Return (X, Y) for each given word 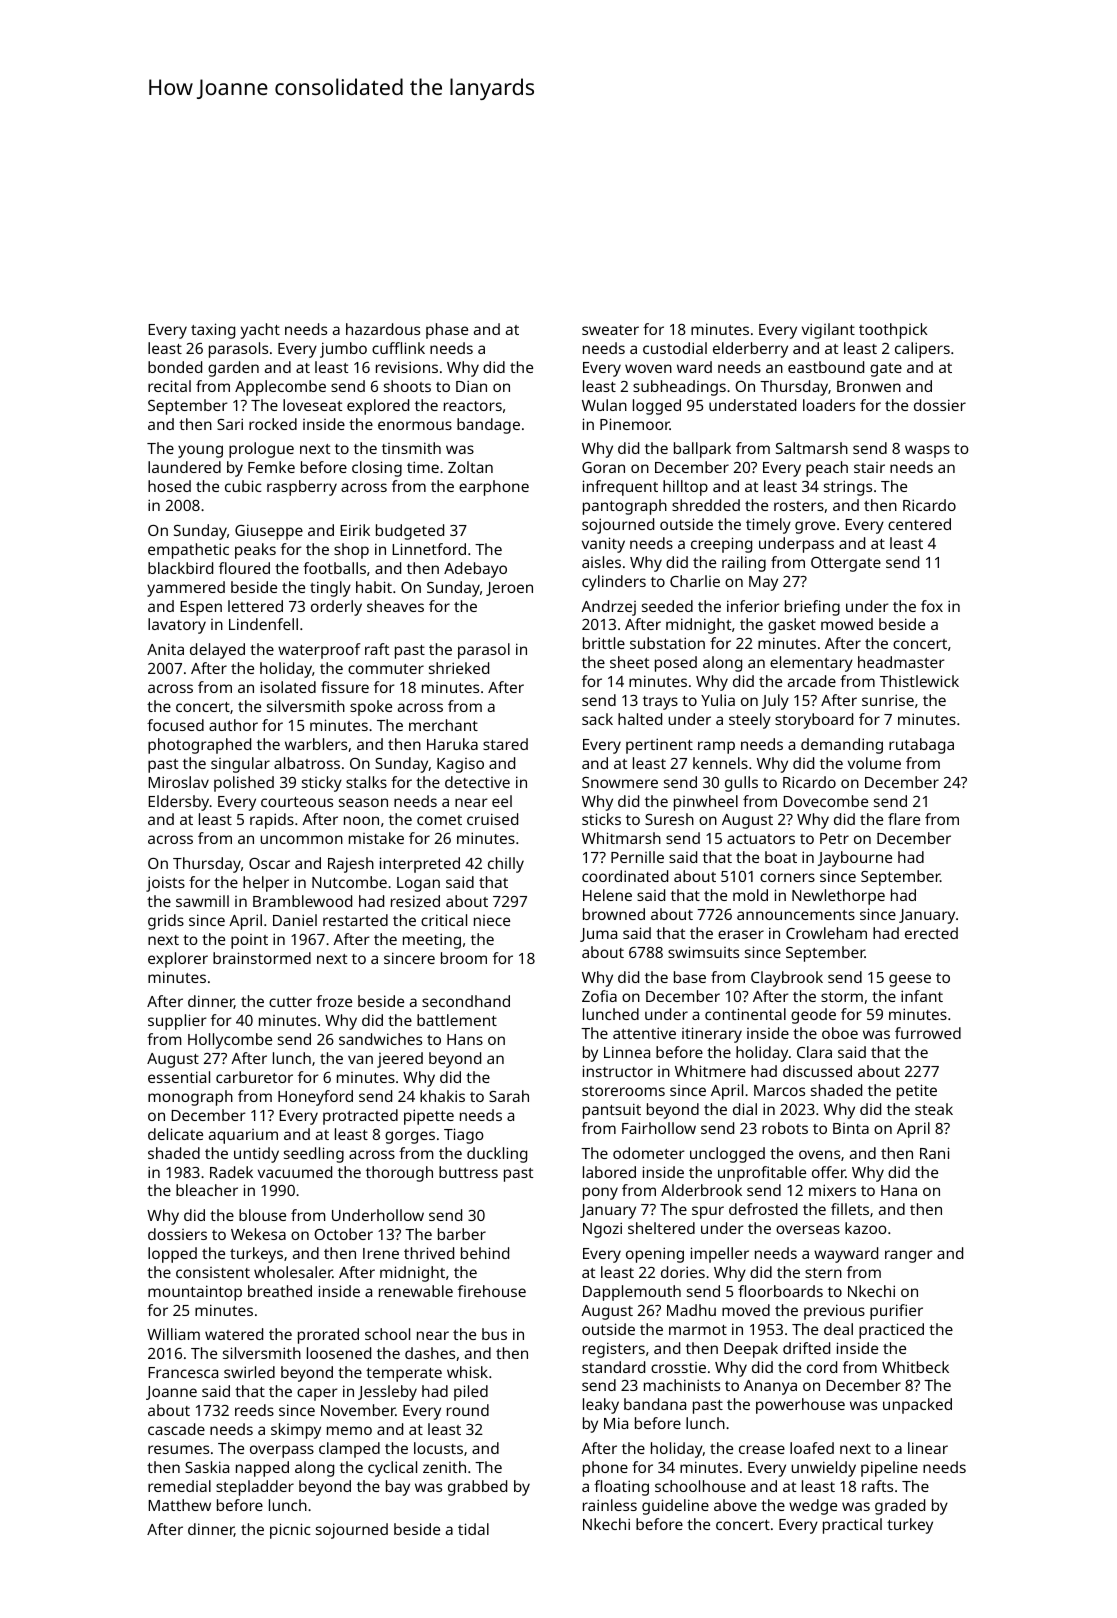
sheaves (395, 606)
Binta (851, 1128)
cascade (176, 1429)
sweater (610, 330)
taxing (213, 331)
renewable (416, 1291)
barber (462, 1234)
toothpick (893, 331)
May (763, 583)
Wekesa (258, 1234)
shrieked (459, 668)
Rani (934, 1153)
